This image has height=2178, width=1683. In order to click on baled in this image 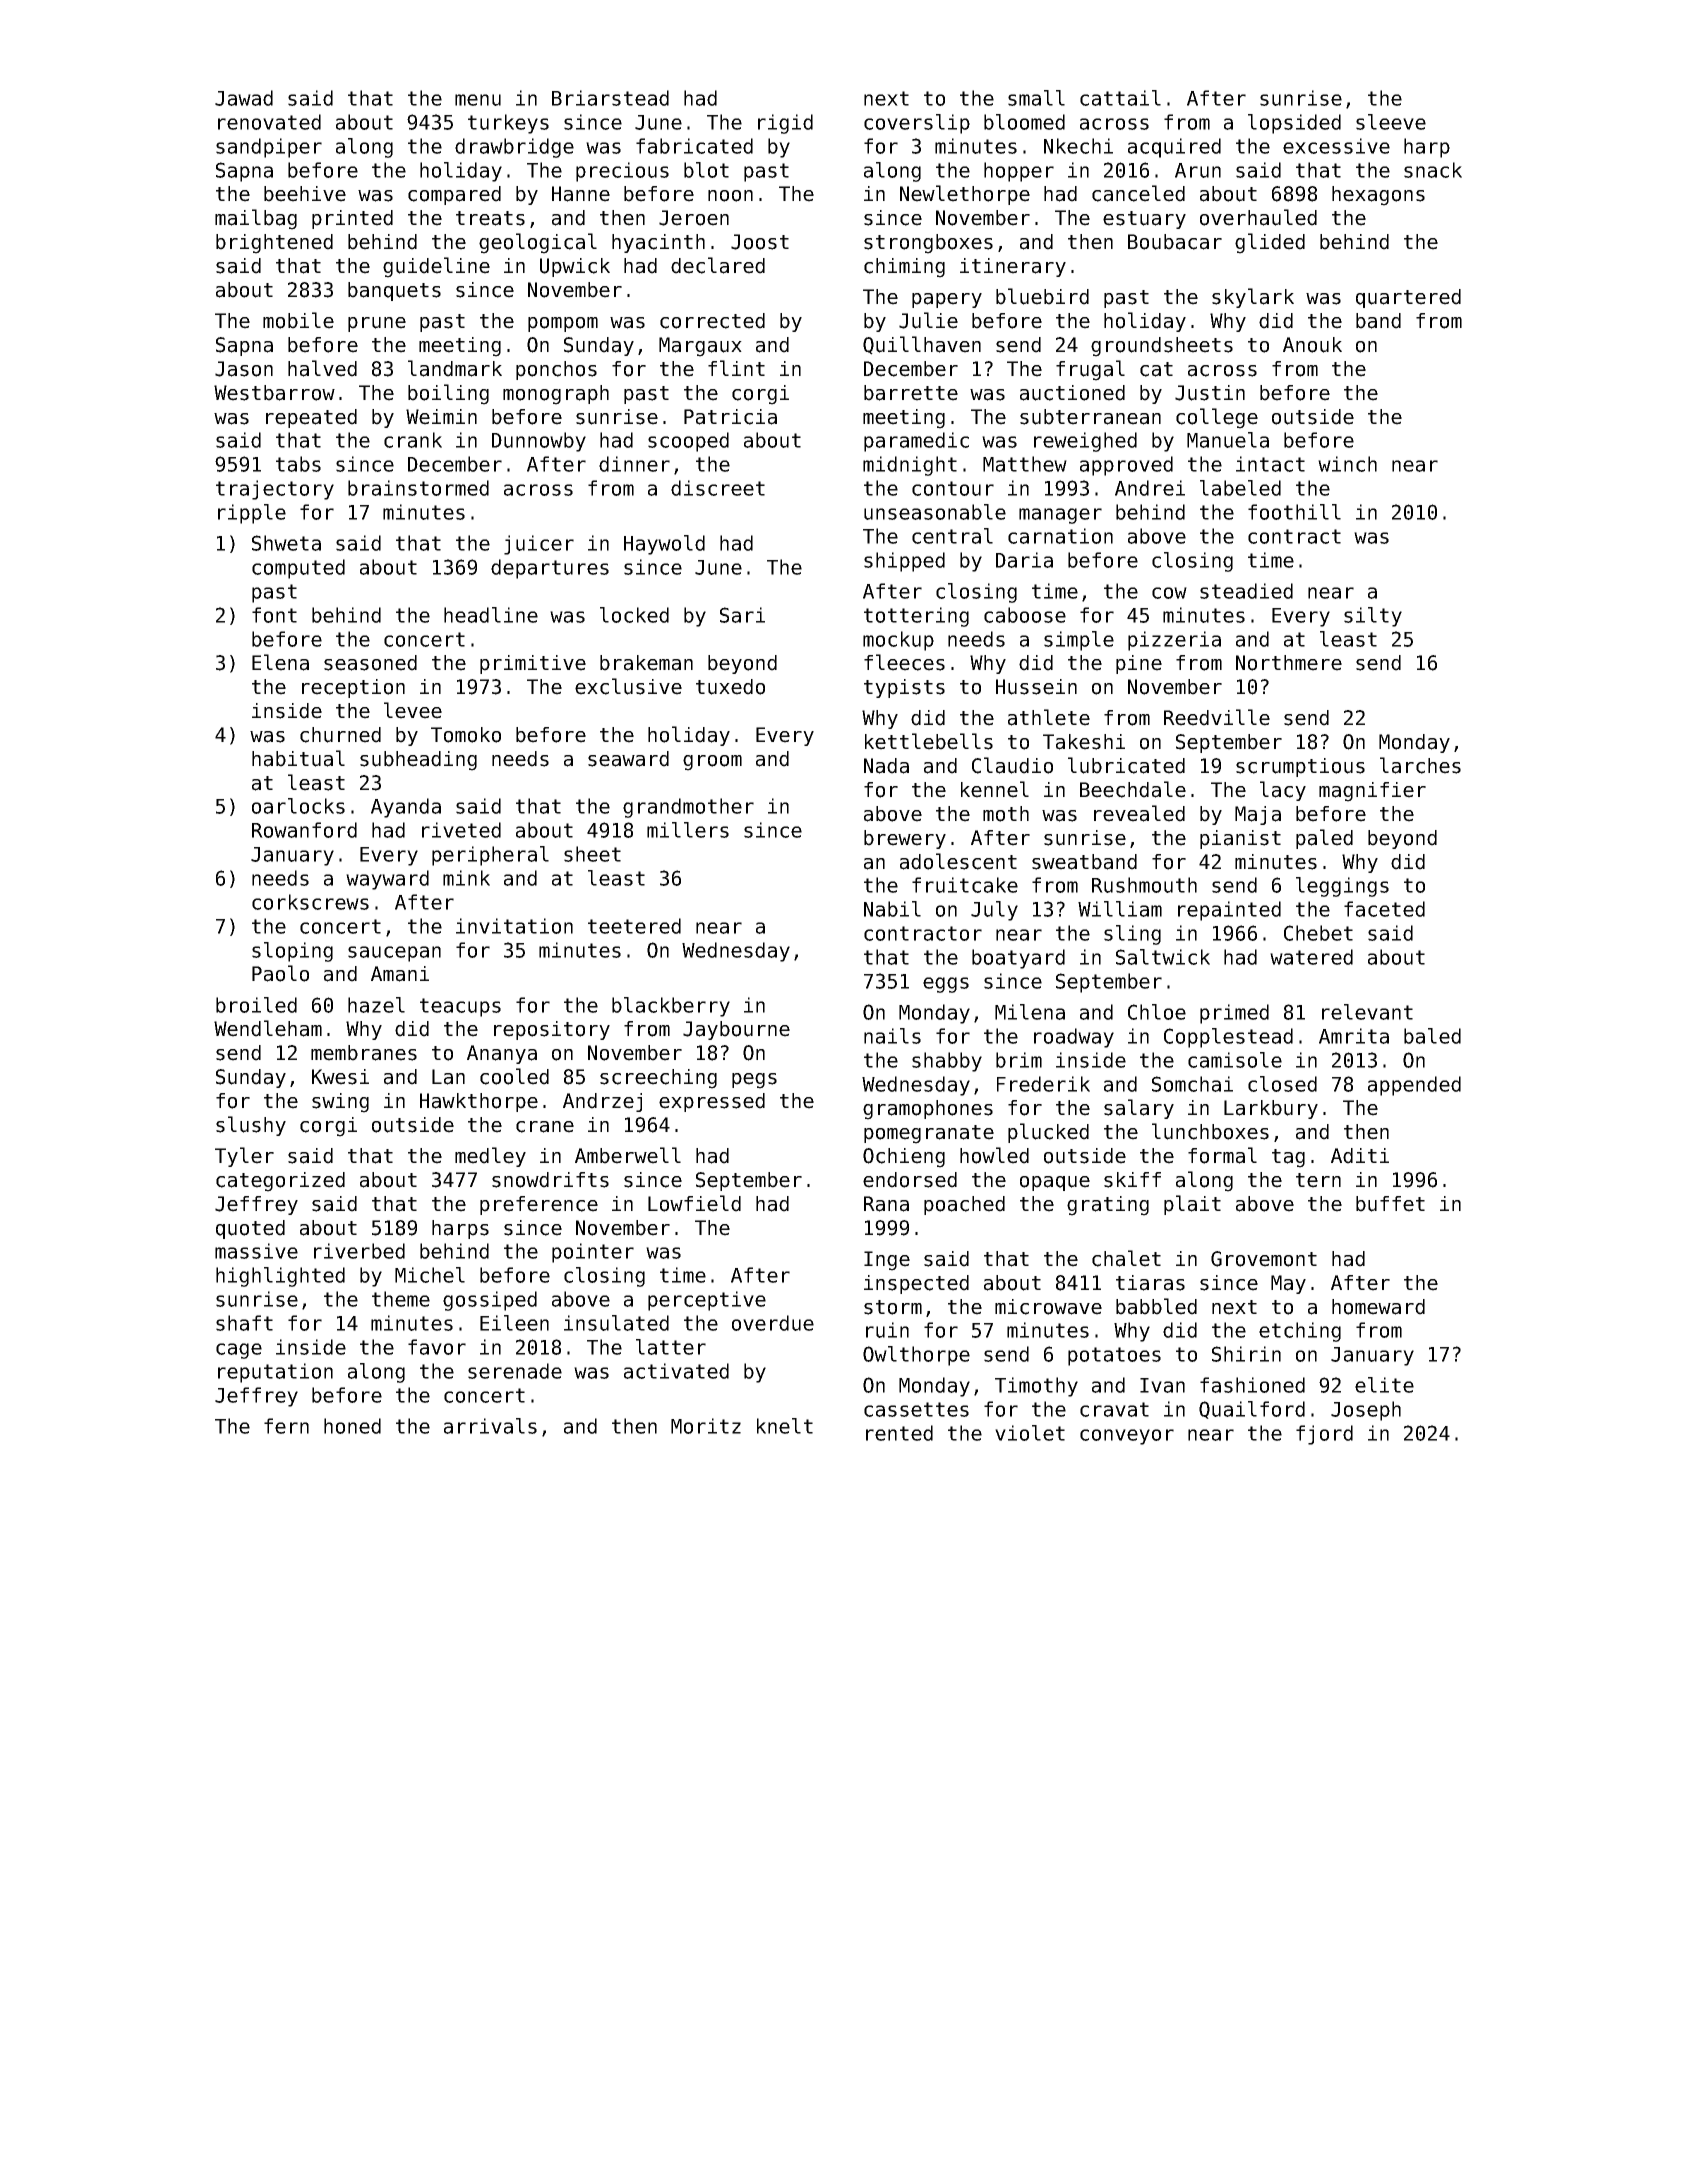, I will do `click(1432, 1036)`.
